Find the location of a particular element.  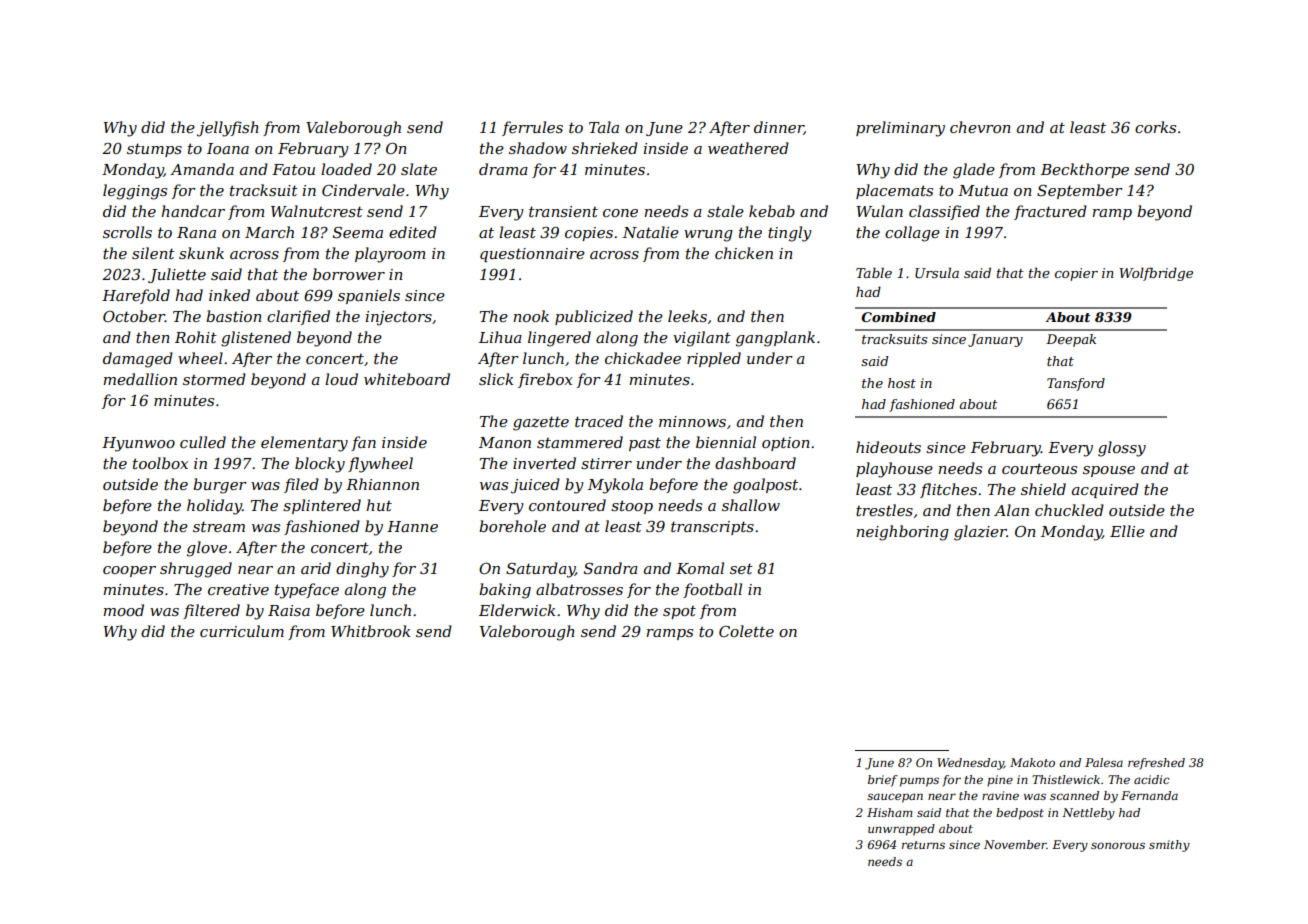

Wednesday is located at coordinates (970, 764).
